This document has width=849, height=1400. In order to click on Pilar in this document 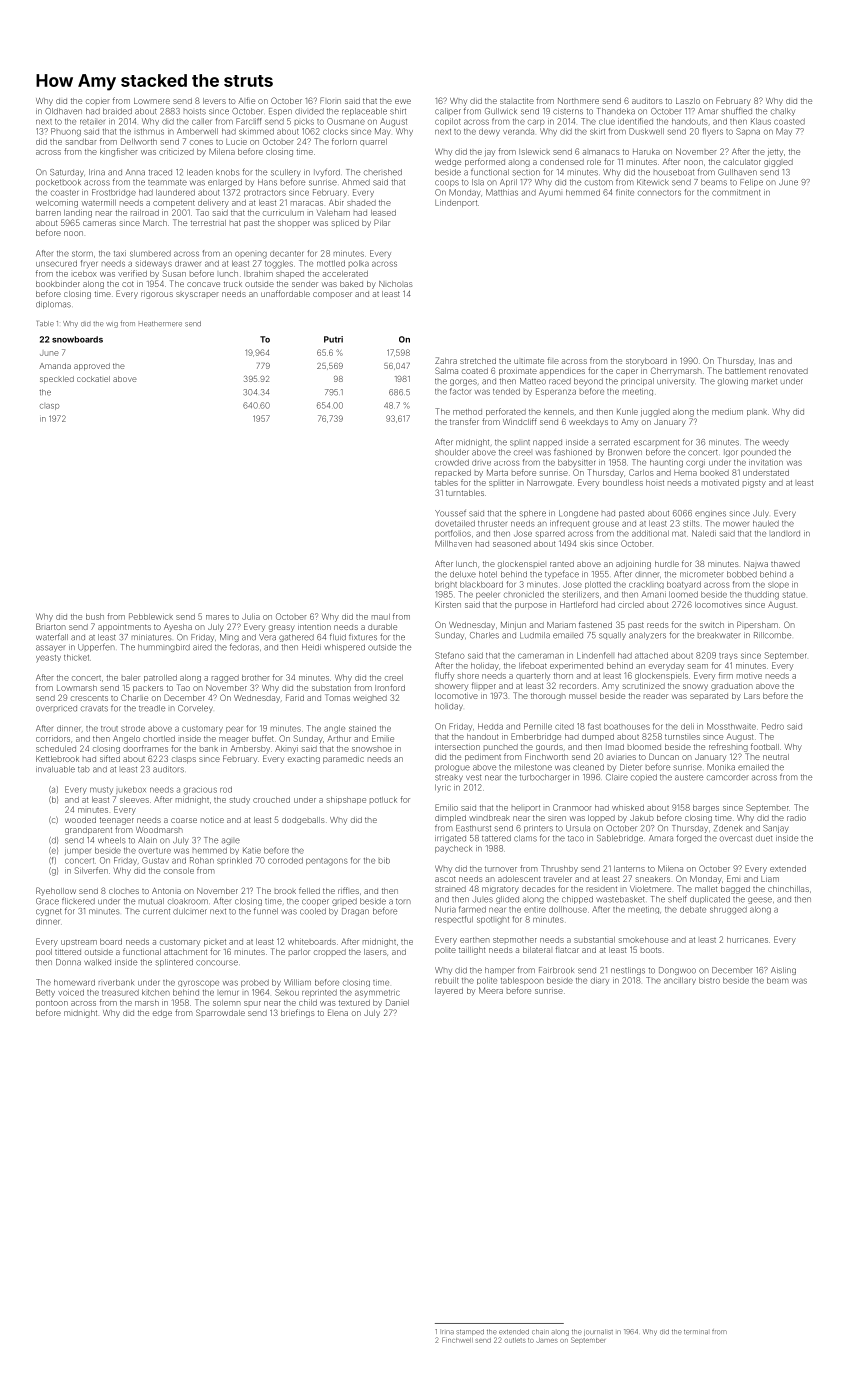, I will do `click(382, 222)`.
